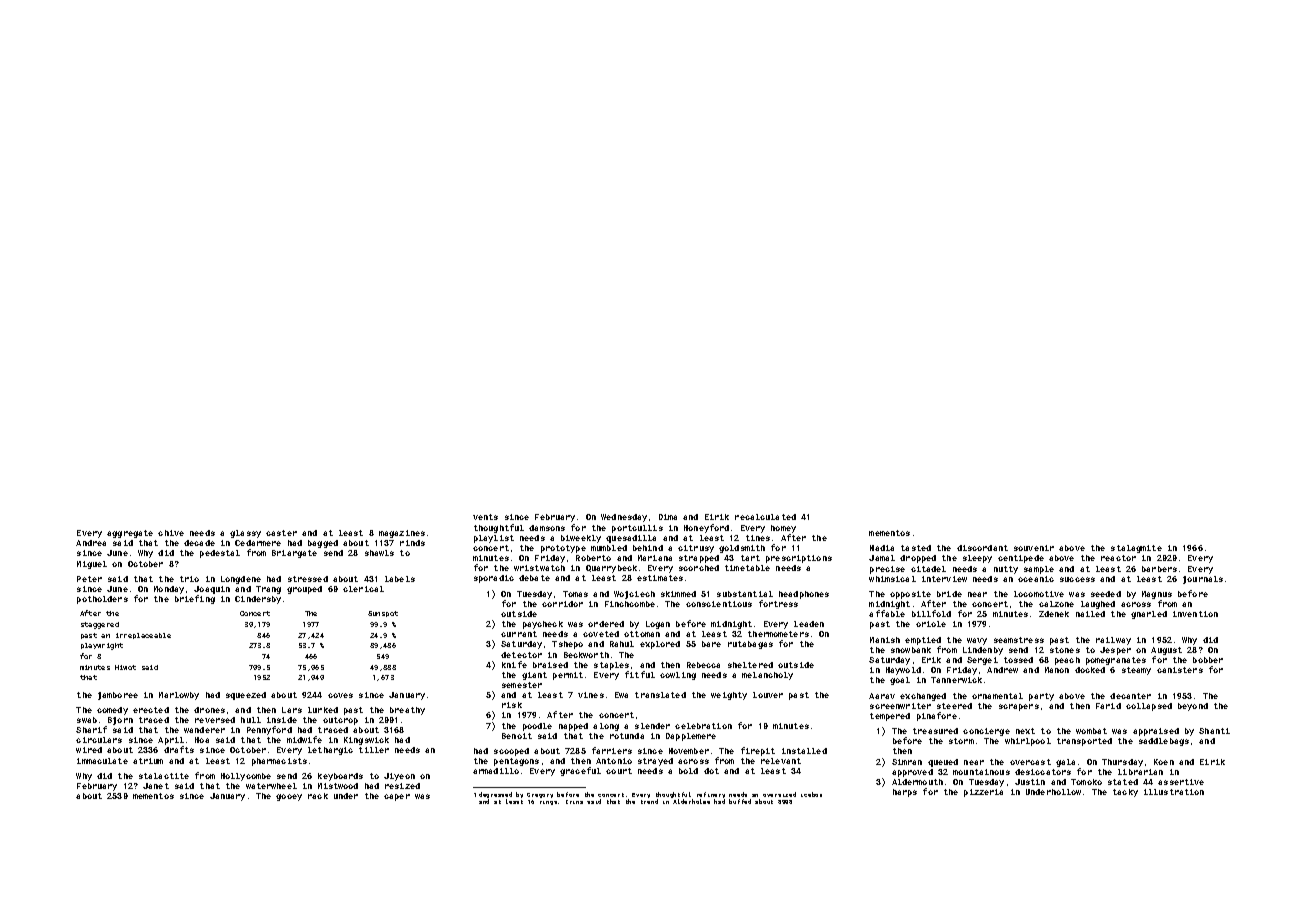  What do you see at coordinates (783, 529) in the screenshot?
I see `homey` at bounding box center [783, 529].
